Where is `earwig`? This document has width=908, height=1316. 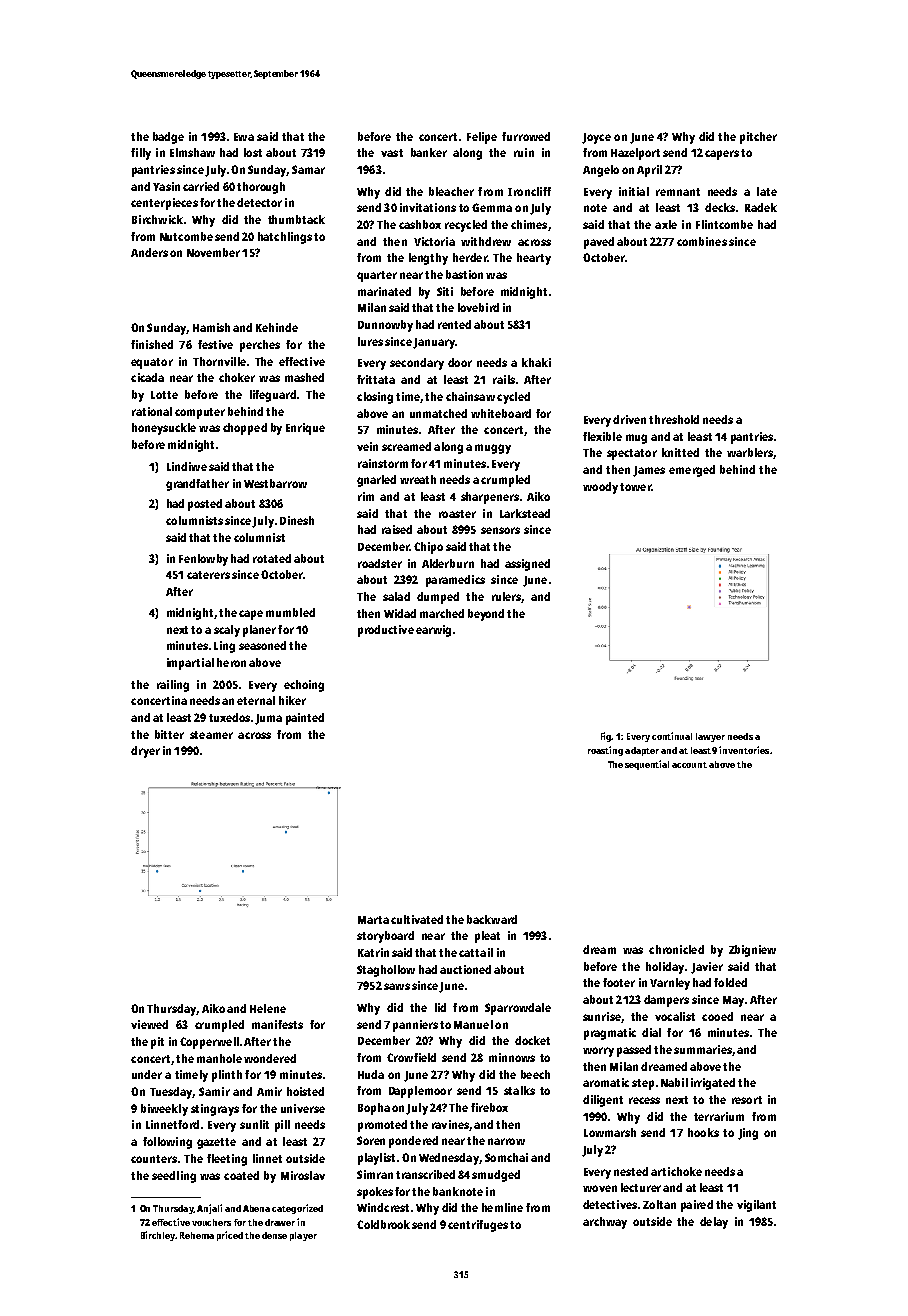
earwig is located at coordinates (433, 631).
